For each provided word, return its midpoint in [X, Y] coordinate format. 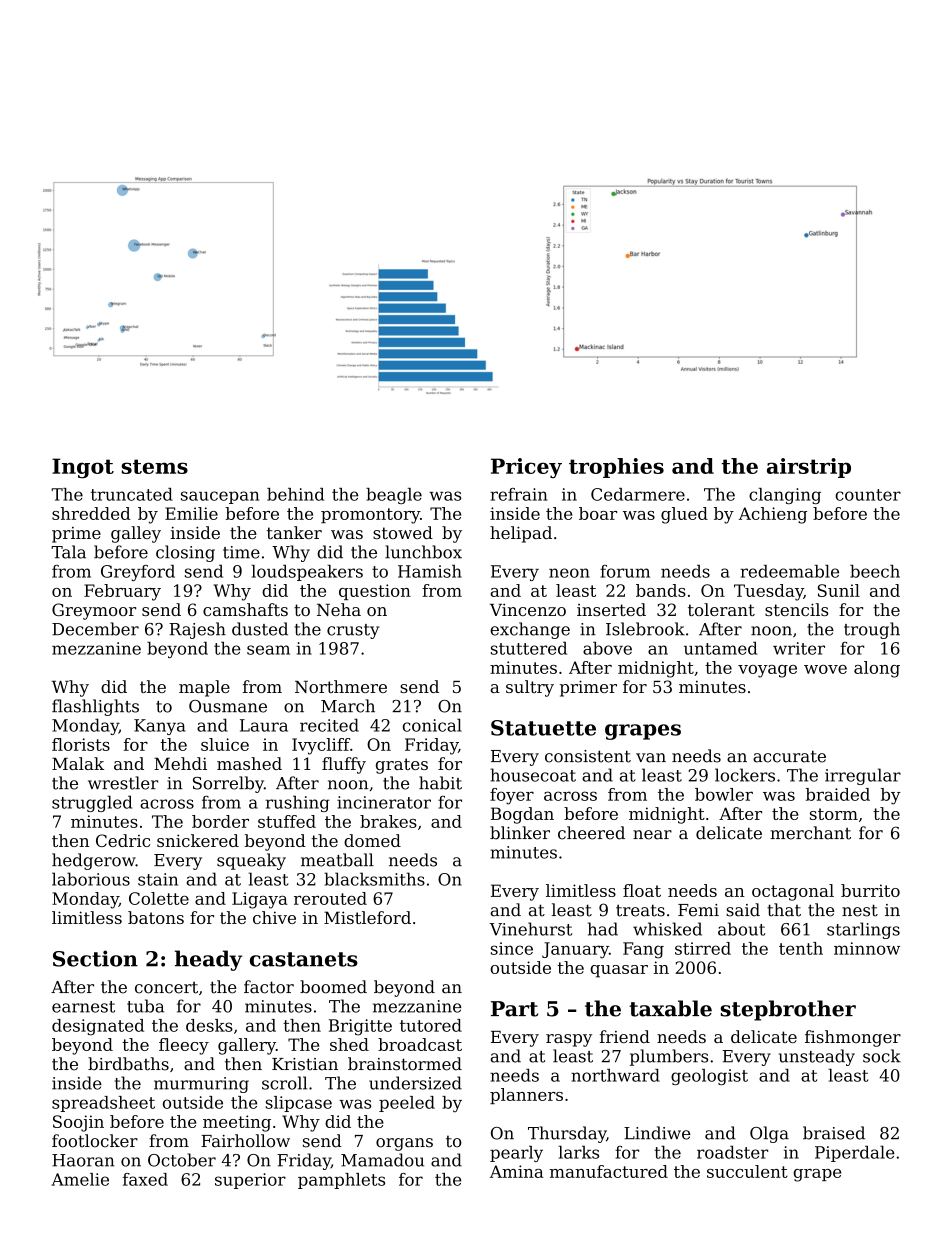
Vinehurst [531, 929]
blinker [520, 833]
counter [868, 495]
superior [250, 1181]
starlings [863, 930]
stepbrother [788, 1010]
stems [154, 466]
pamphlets [341, 1181]
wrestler [123, 783]
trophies [616, 468]
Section [95, 958]
